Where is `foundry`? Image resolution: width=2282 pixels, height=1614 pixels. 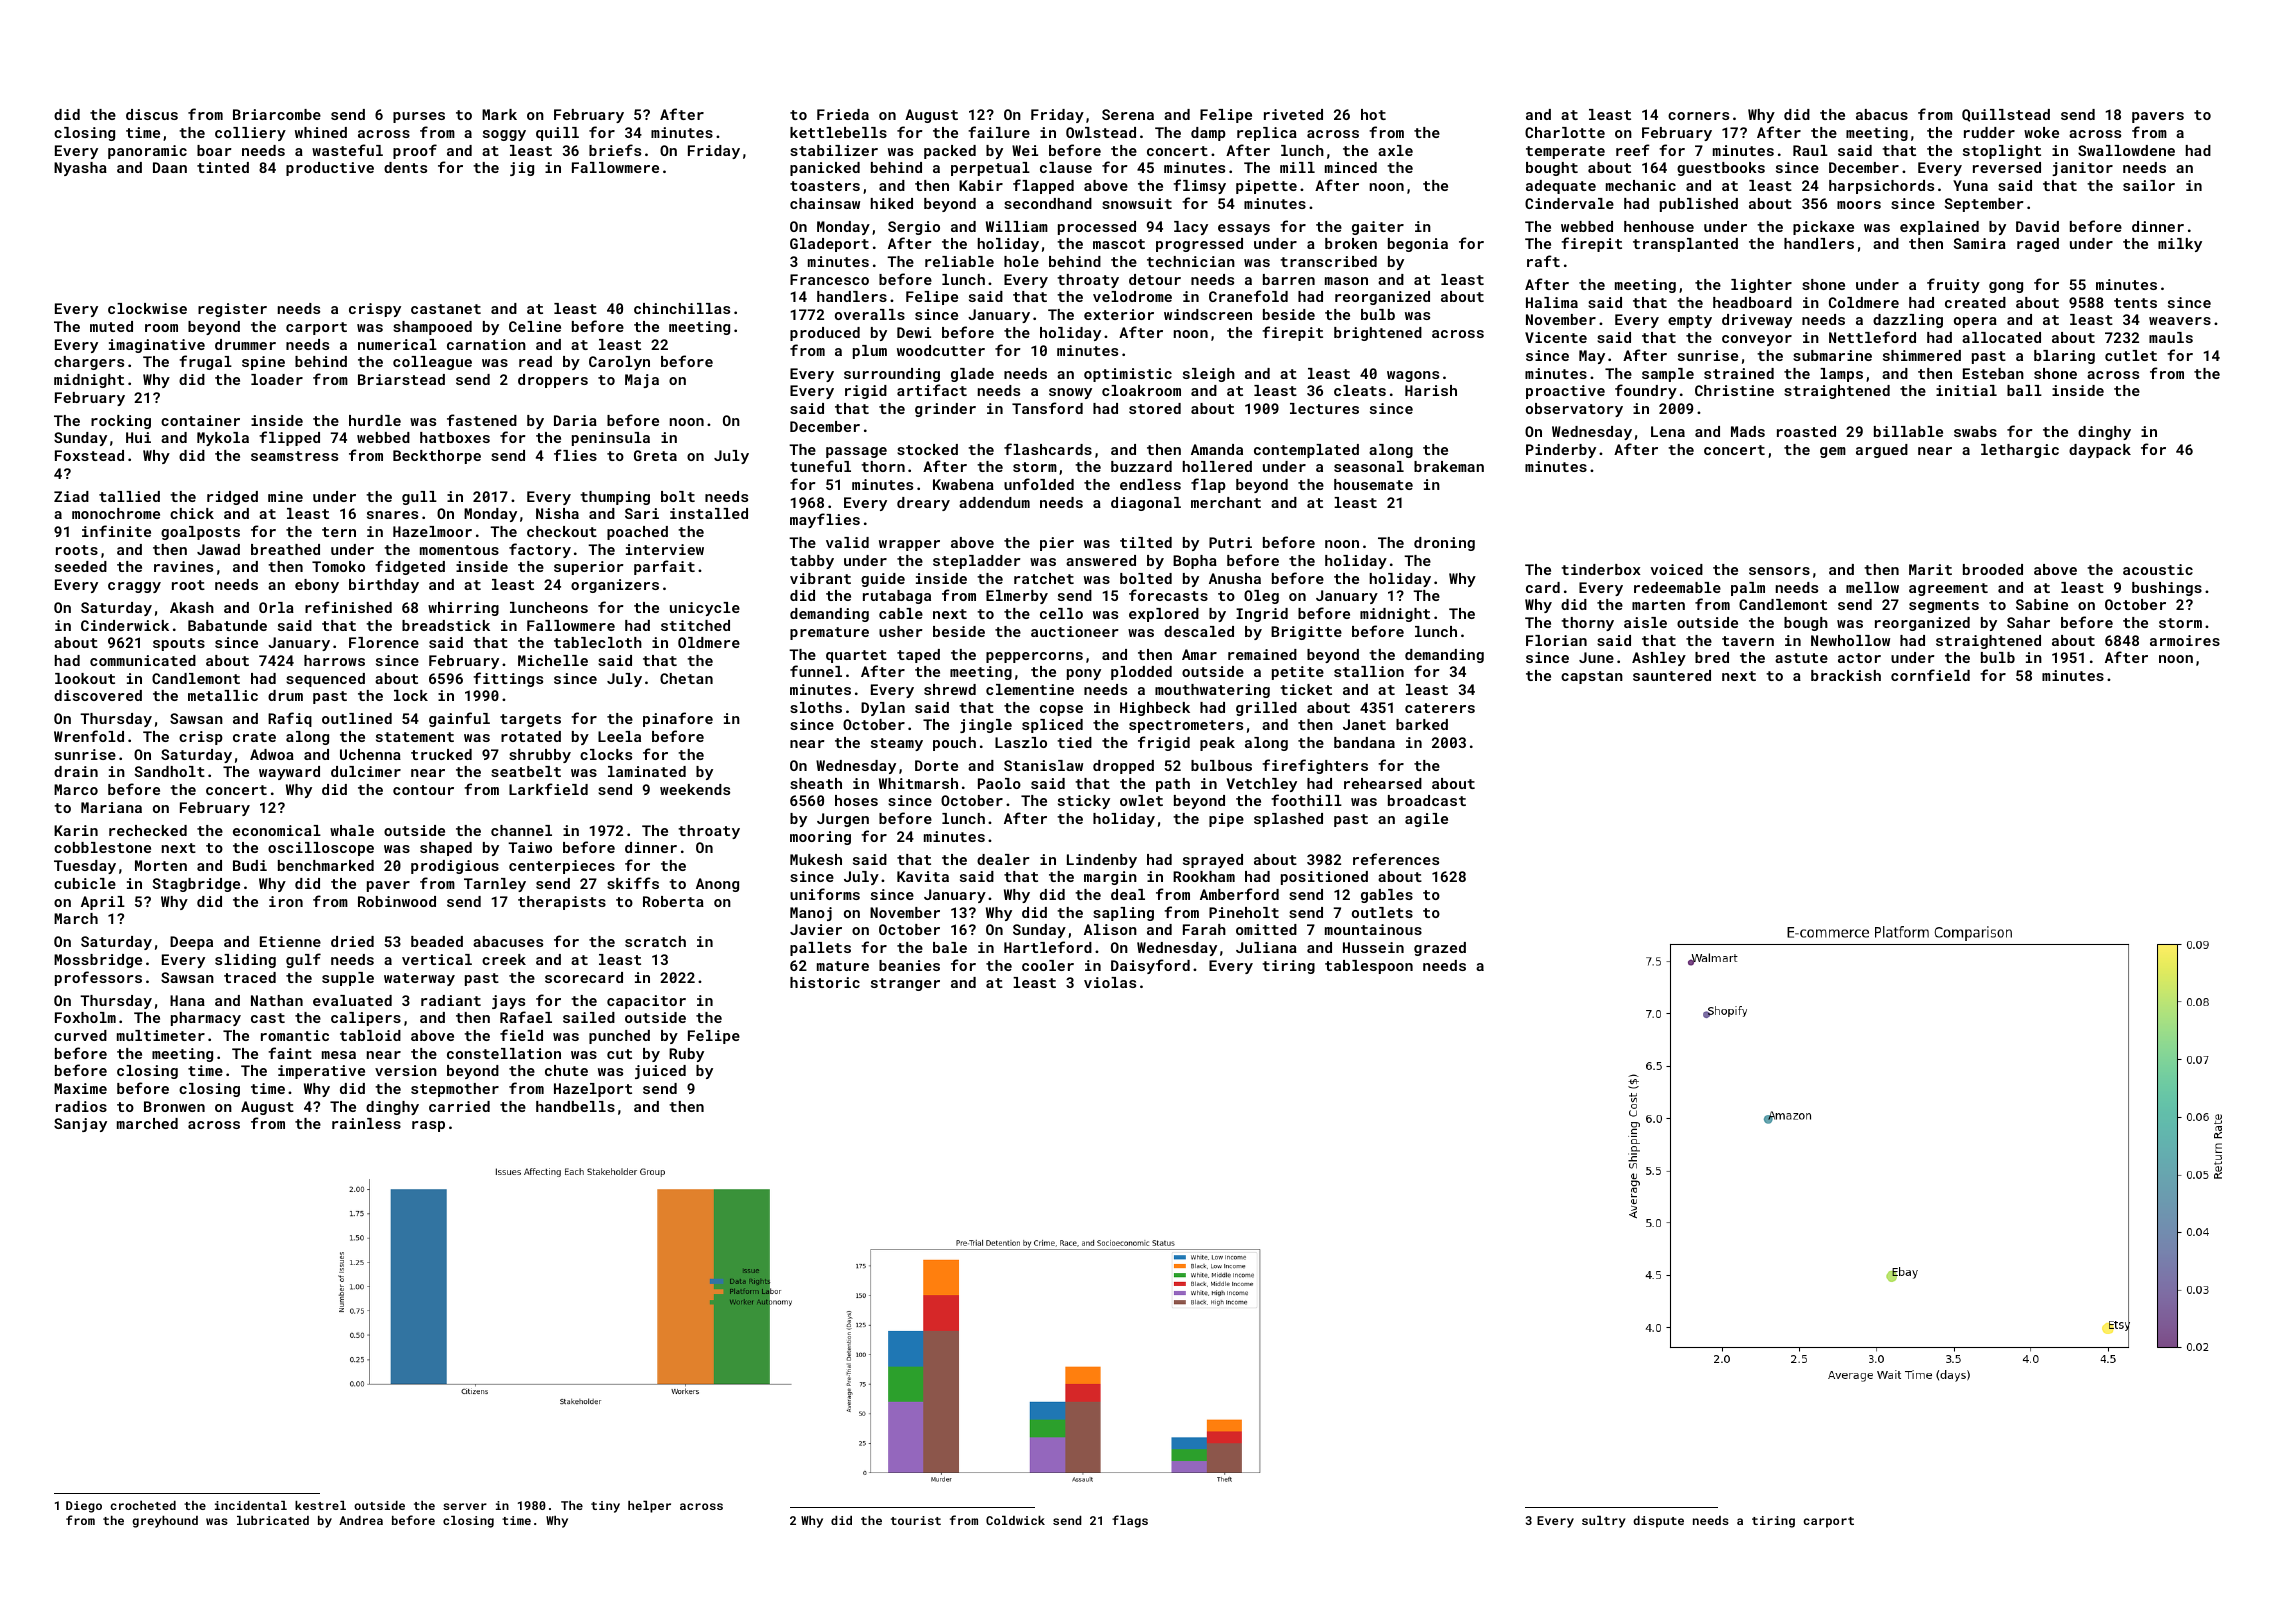
foundry is located at coordinates (1646, 391).
